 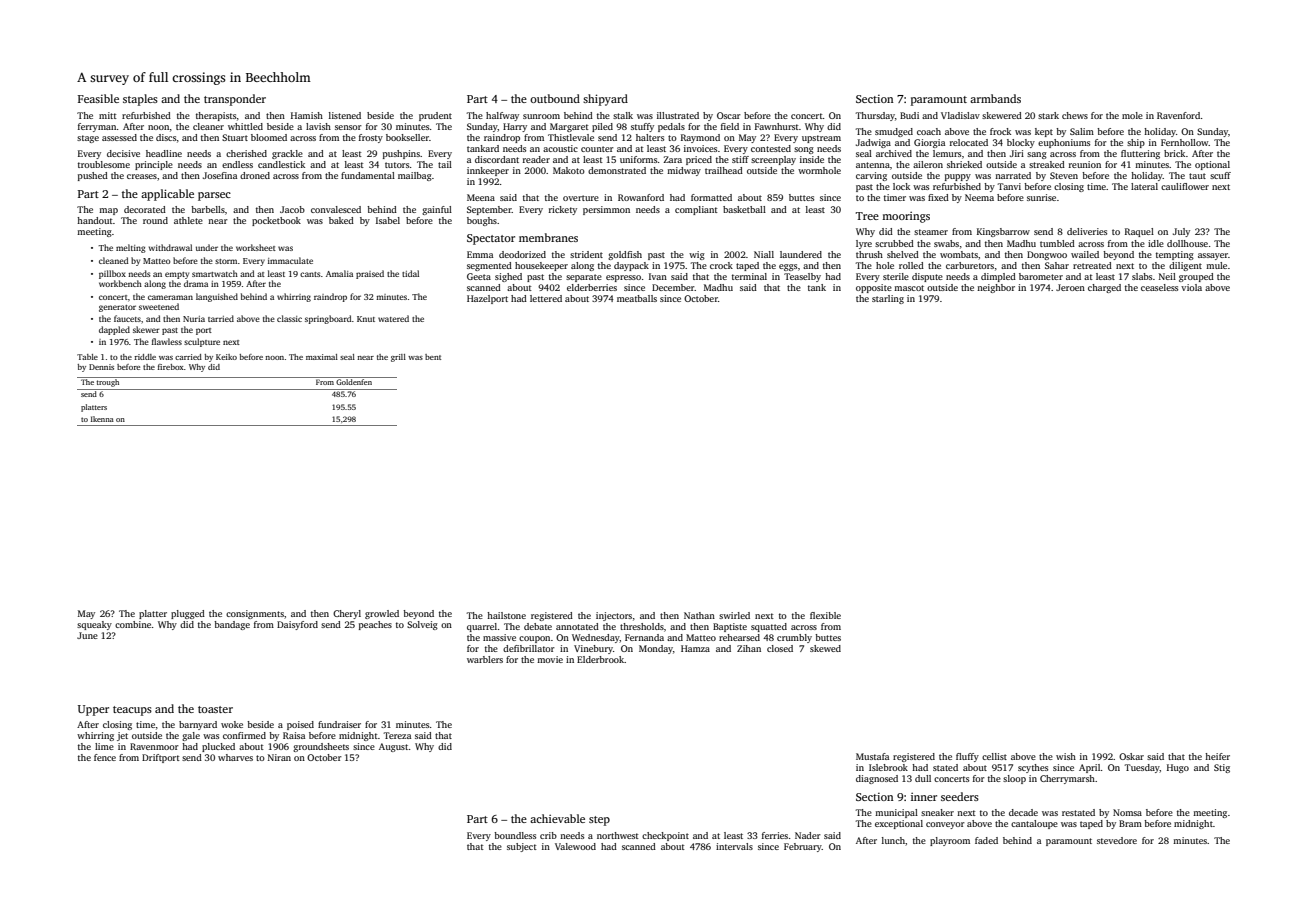 What do you see at coordinates (215, 273) in the image?
I see `smartwatch` at bounding box center [215, 273].
